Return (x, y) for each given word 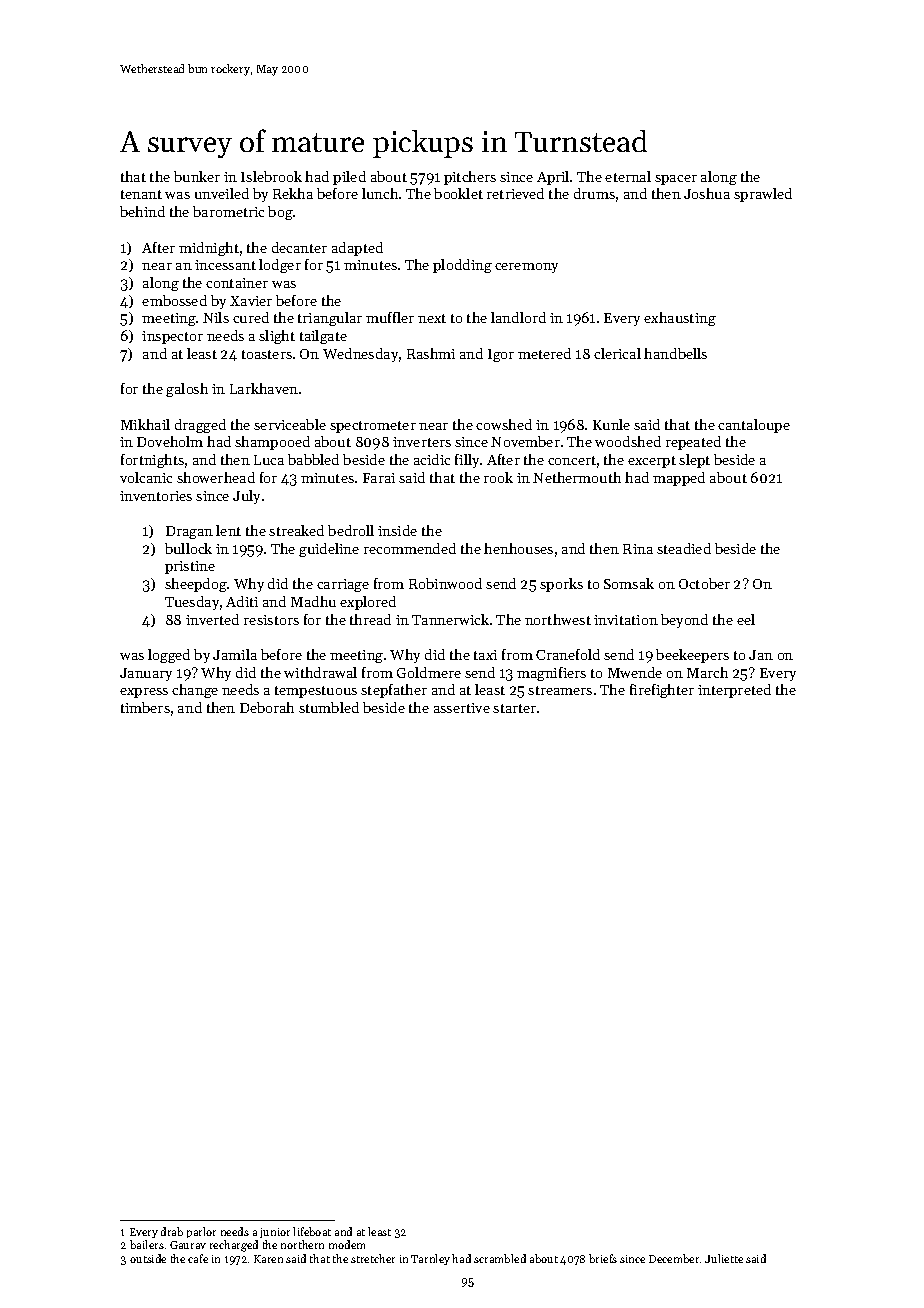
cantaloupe (754, 426)
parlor (201, 1232)
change (195, 691)
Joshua (707, 193)
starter (514, 708)
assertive (462, 708)
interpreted (734, 691)
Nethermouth (577, 477)
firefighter (662, 691)
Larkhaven (264, 388)
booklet (458, 193)
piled (349, 178)
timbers (145, 707)
